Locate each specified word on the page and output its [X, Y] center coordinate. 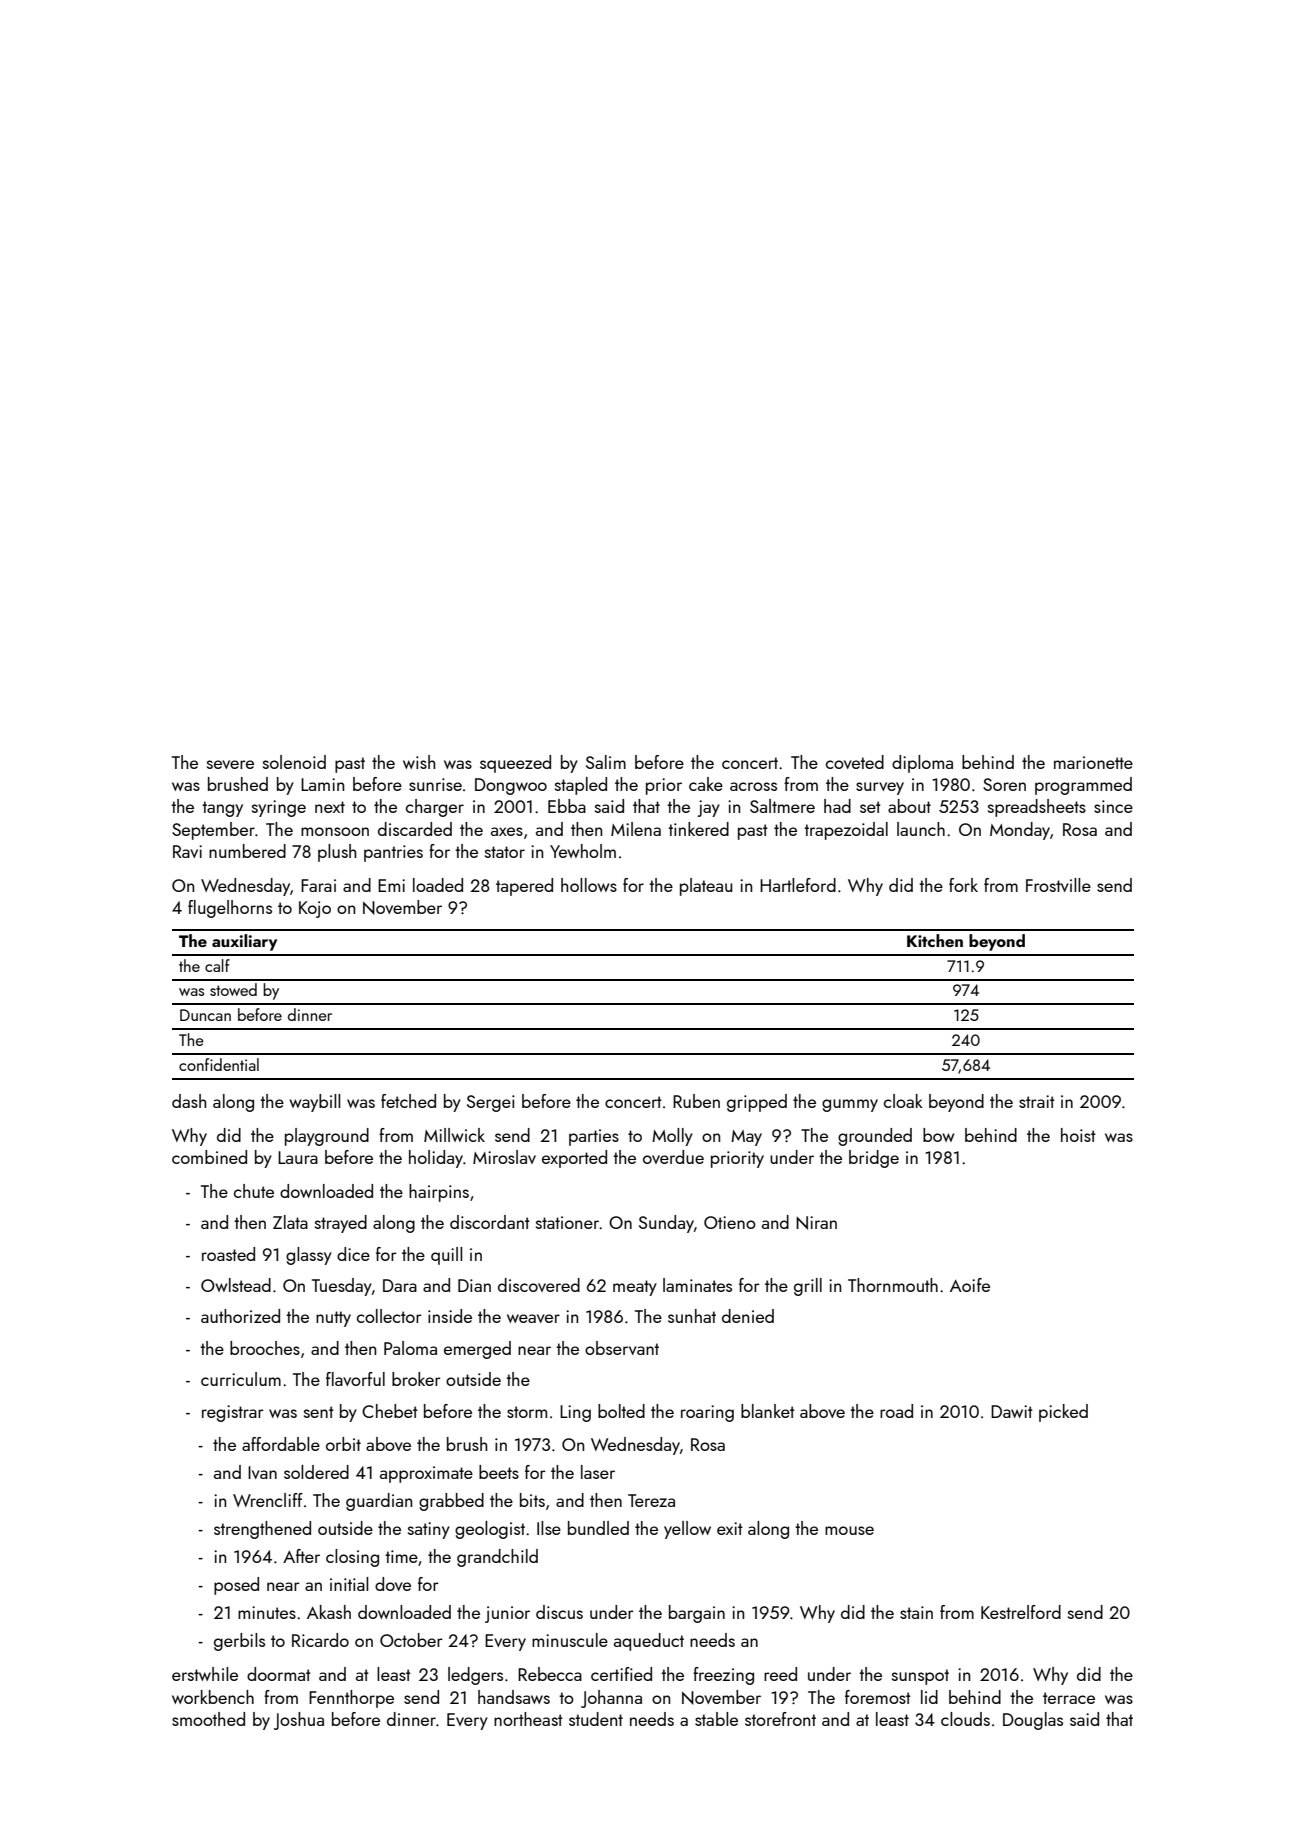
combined [209, 1157]
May [746, 1138]
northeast [528, 1719]
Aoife [970, 1285]
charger [435, 808]
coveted [855, 762]
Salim [606, 762]
